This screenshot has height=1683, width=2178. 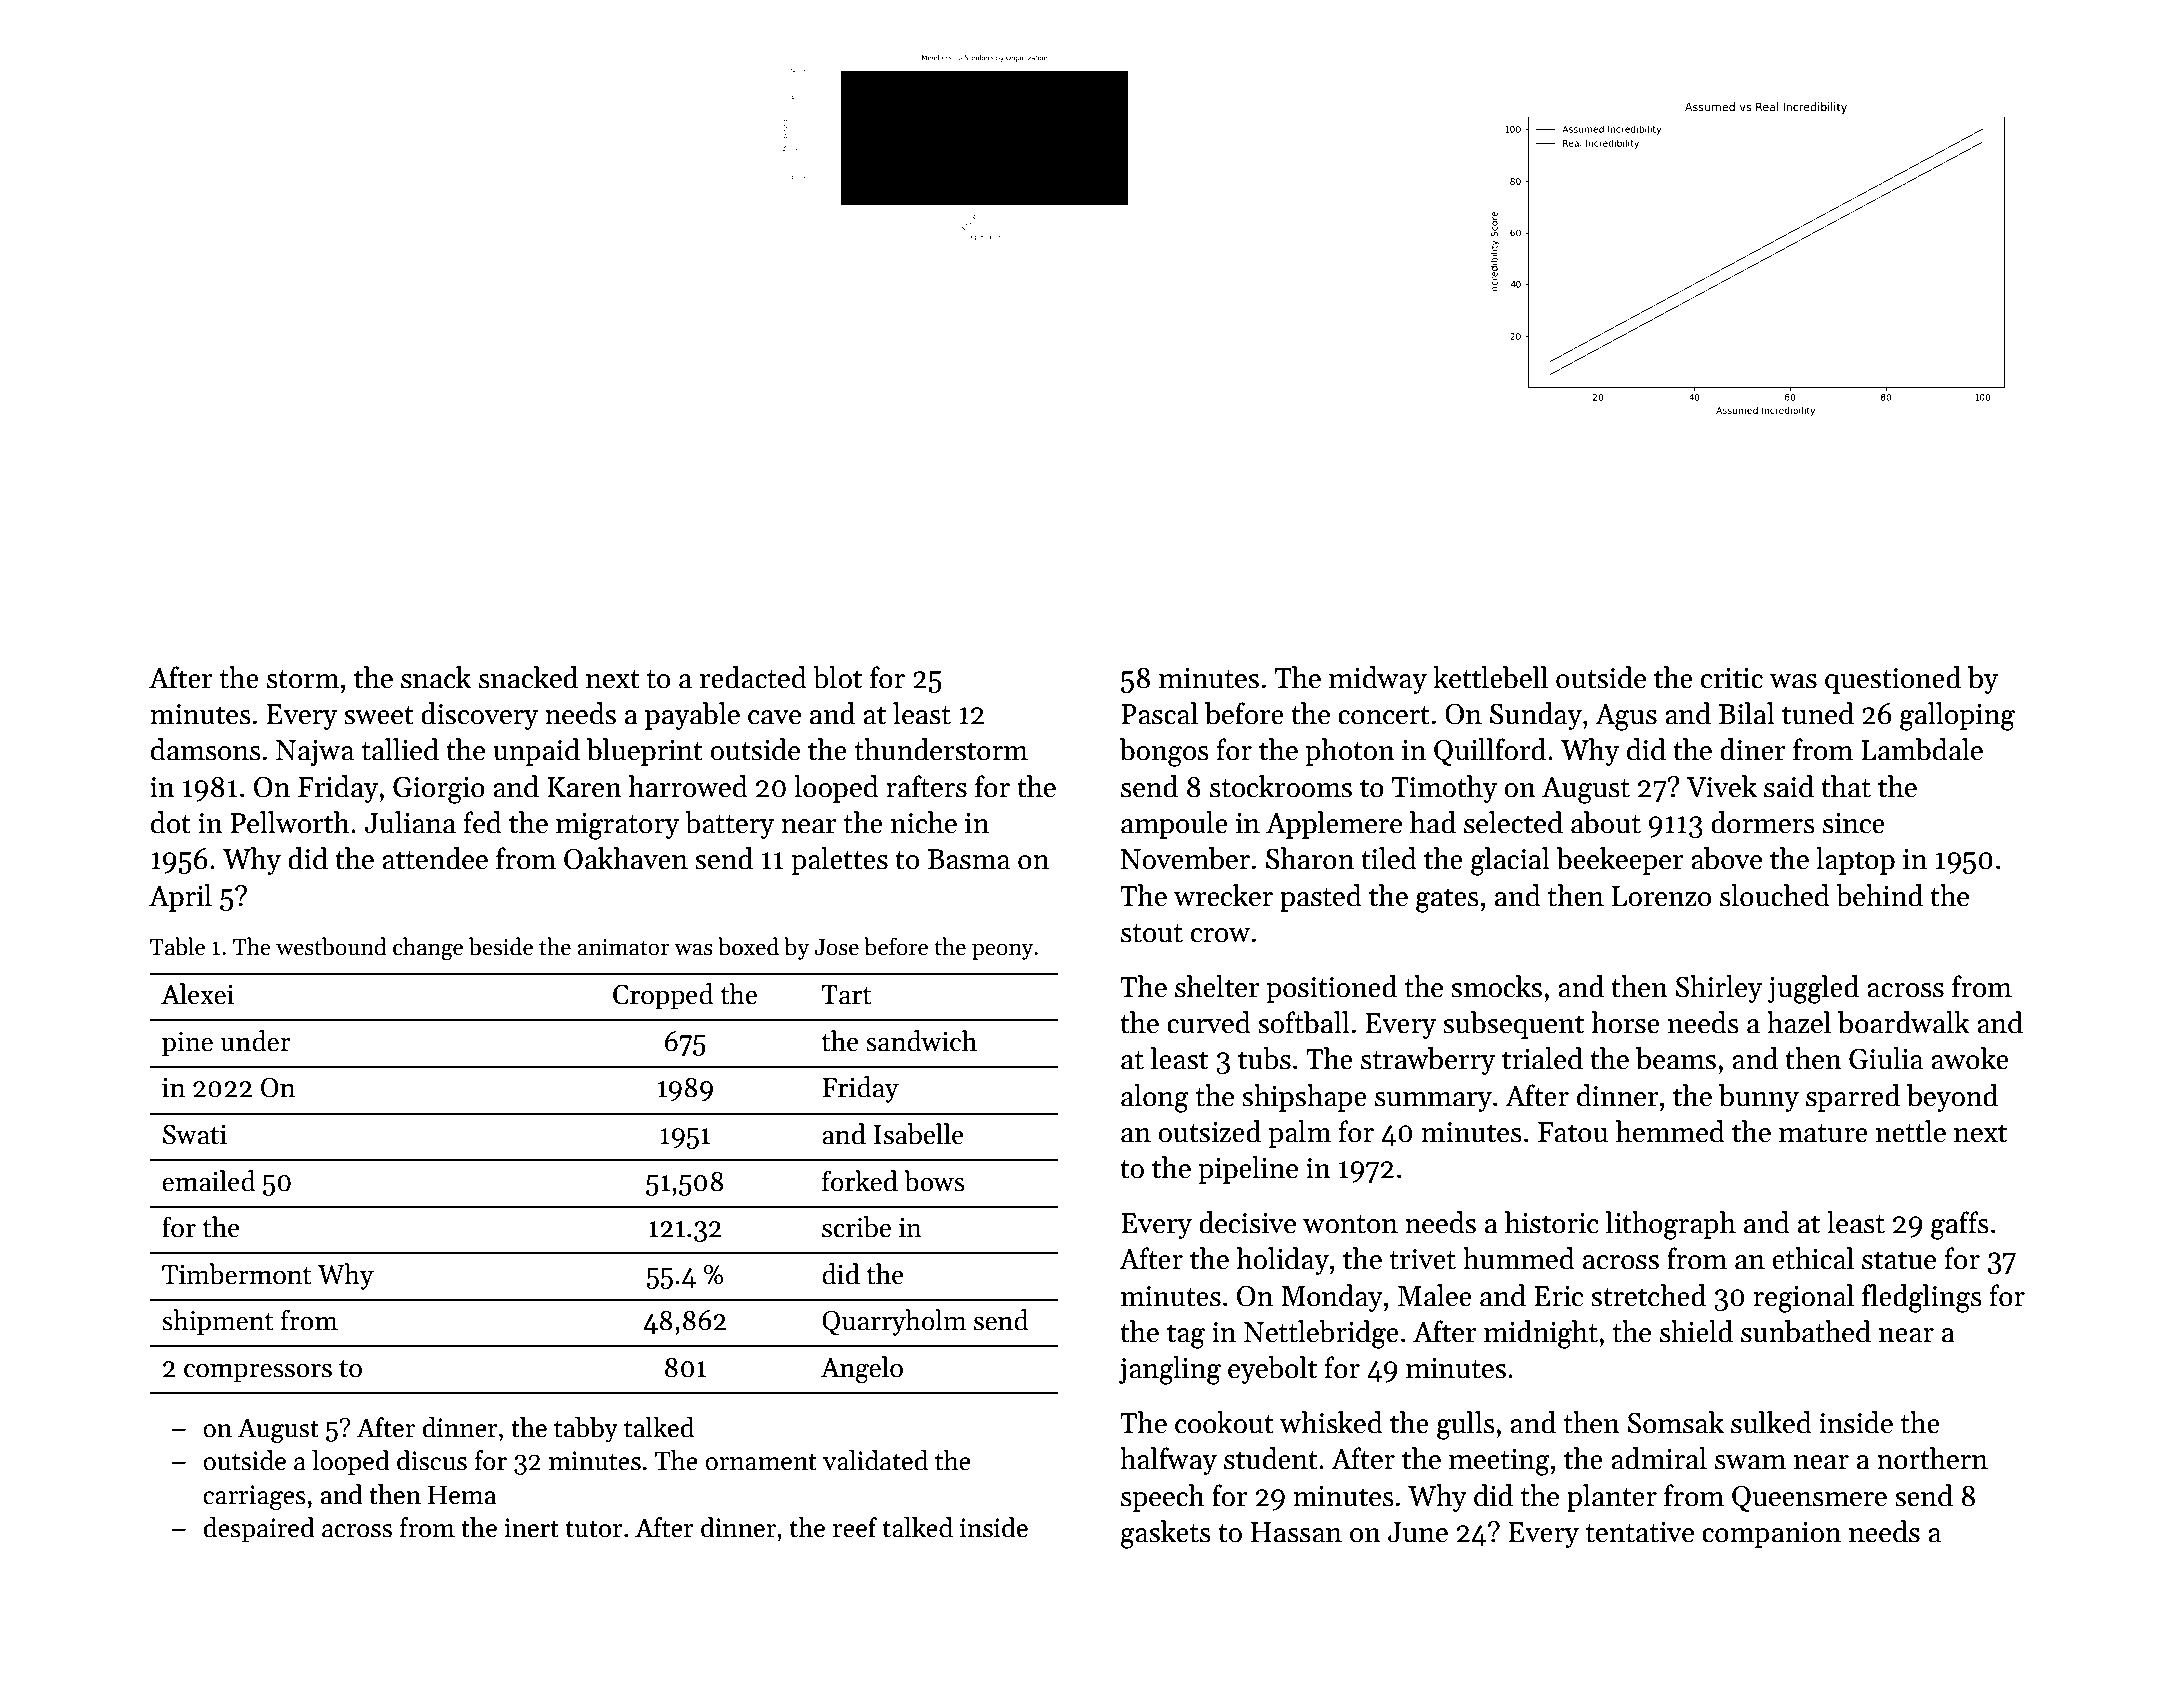 What do you see at coordinates (1447, 900) in the screenshot?
I see `gates` at bounding box center [1447, 900].
